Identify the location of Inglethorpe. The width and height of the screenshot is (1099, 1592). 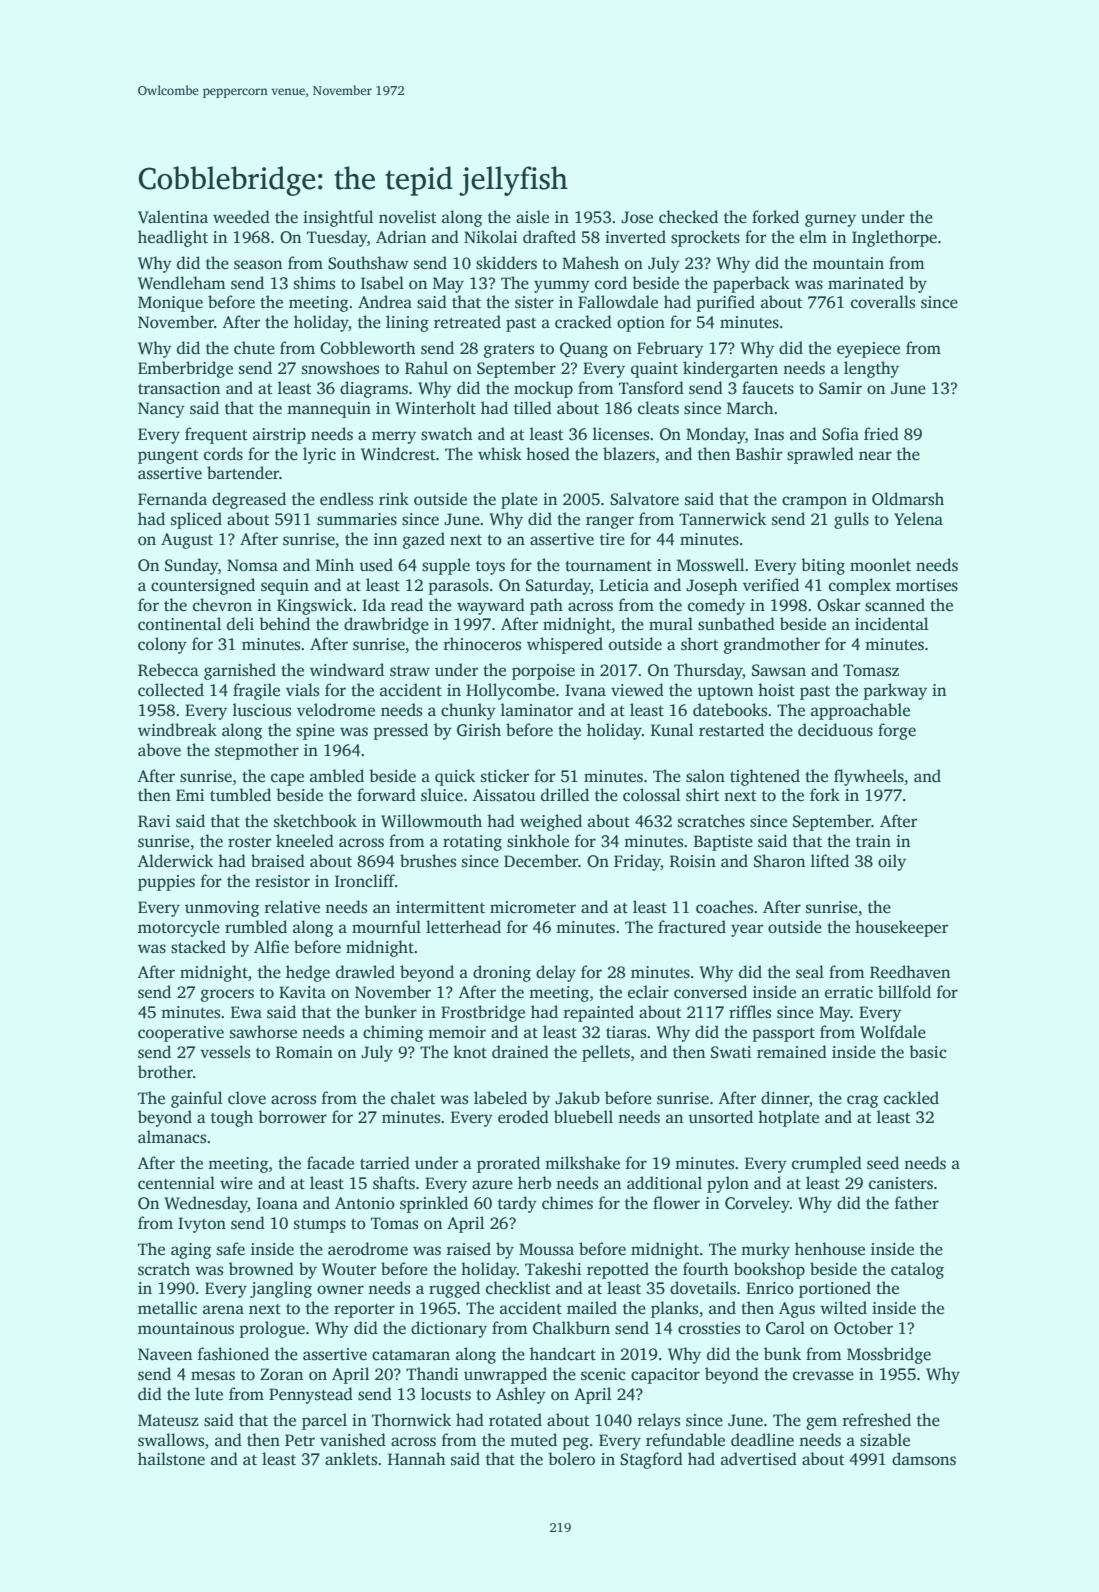
(894, 238).
